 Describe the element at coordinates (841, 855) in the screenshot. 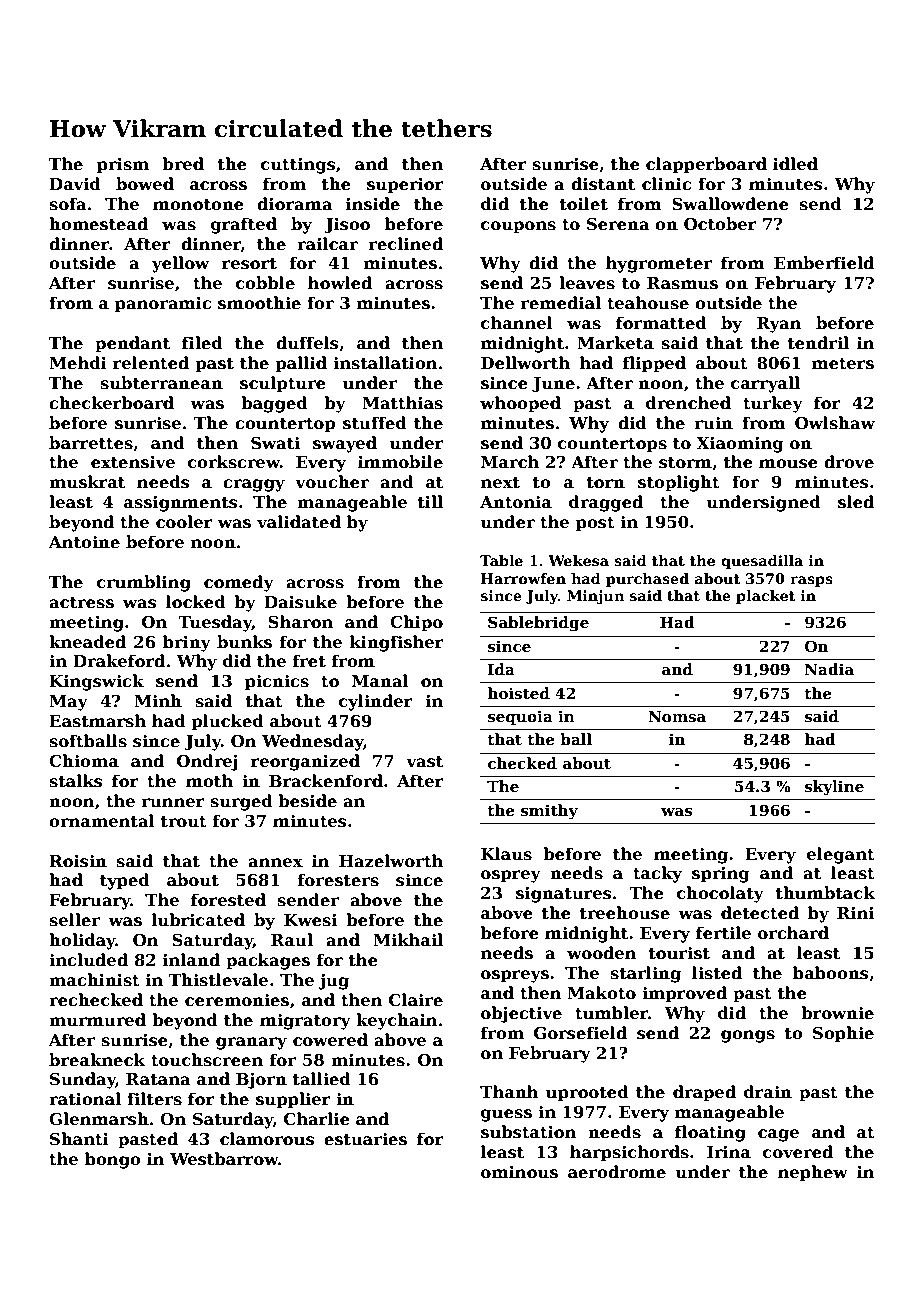

I see `elegant` at that location.
